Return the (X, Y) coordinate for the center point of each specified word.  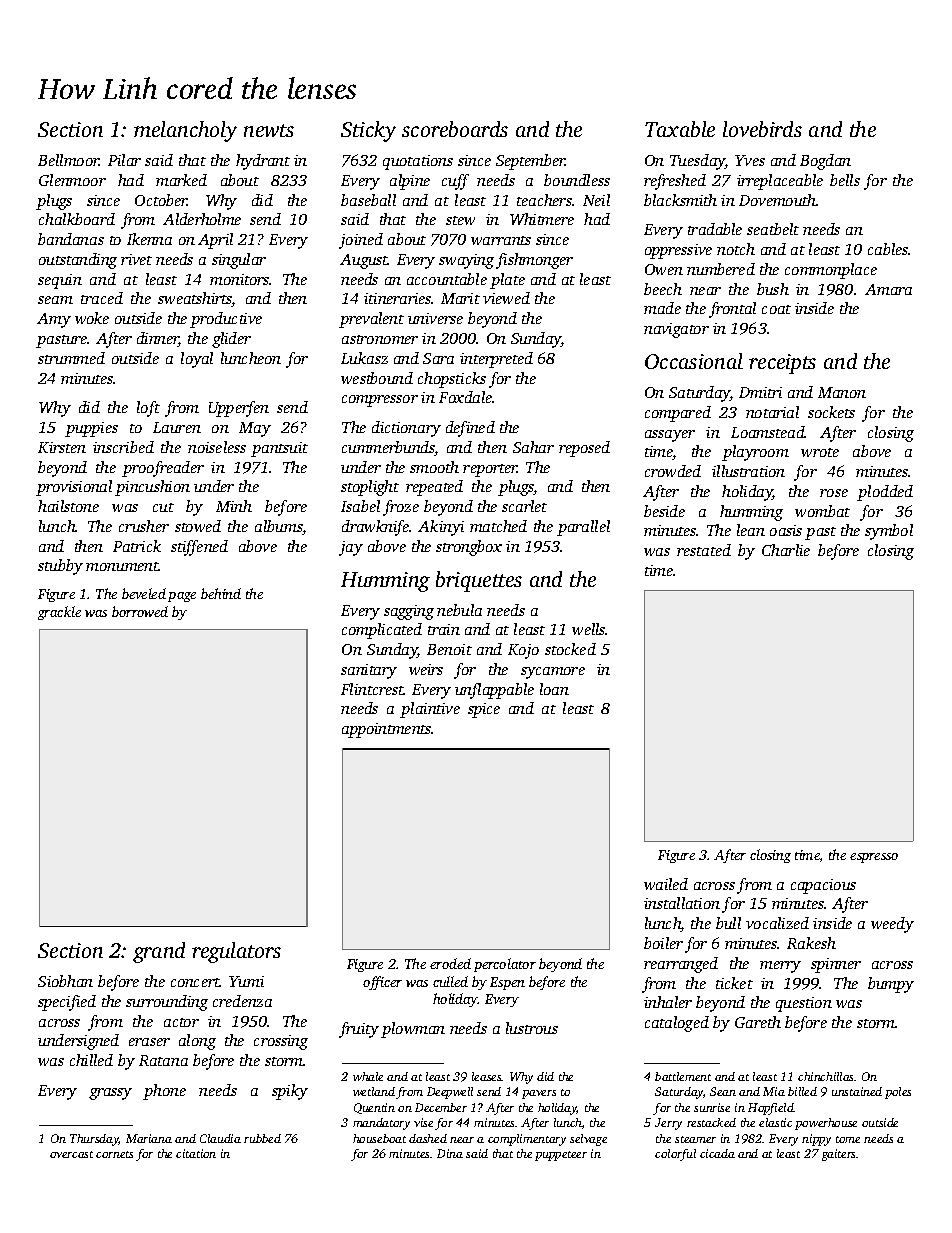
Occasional (694, 361)
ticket (734, 983)
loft (148, 409)
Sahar (533, 447)
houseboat (379, 1138)
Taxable (680, 129)
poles (898, 1093)
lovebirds (762, 129)
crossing (281, 1042)
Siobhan (65, 981)
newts (269, 130)
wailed (666, 884)
